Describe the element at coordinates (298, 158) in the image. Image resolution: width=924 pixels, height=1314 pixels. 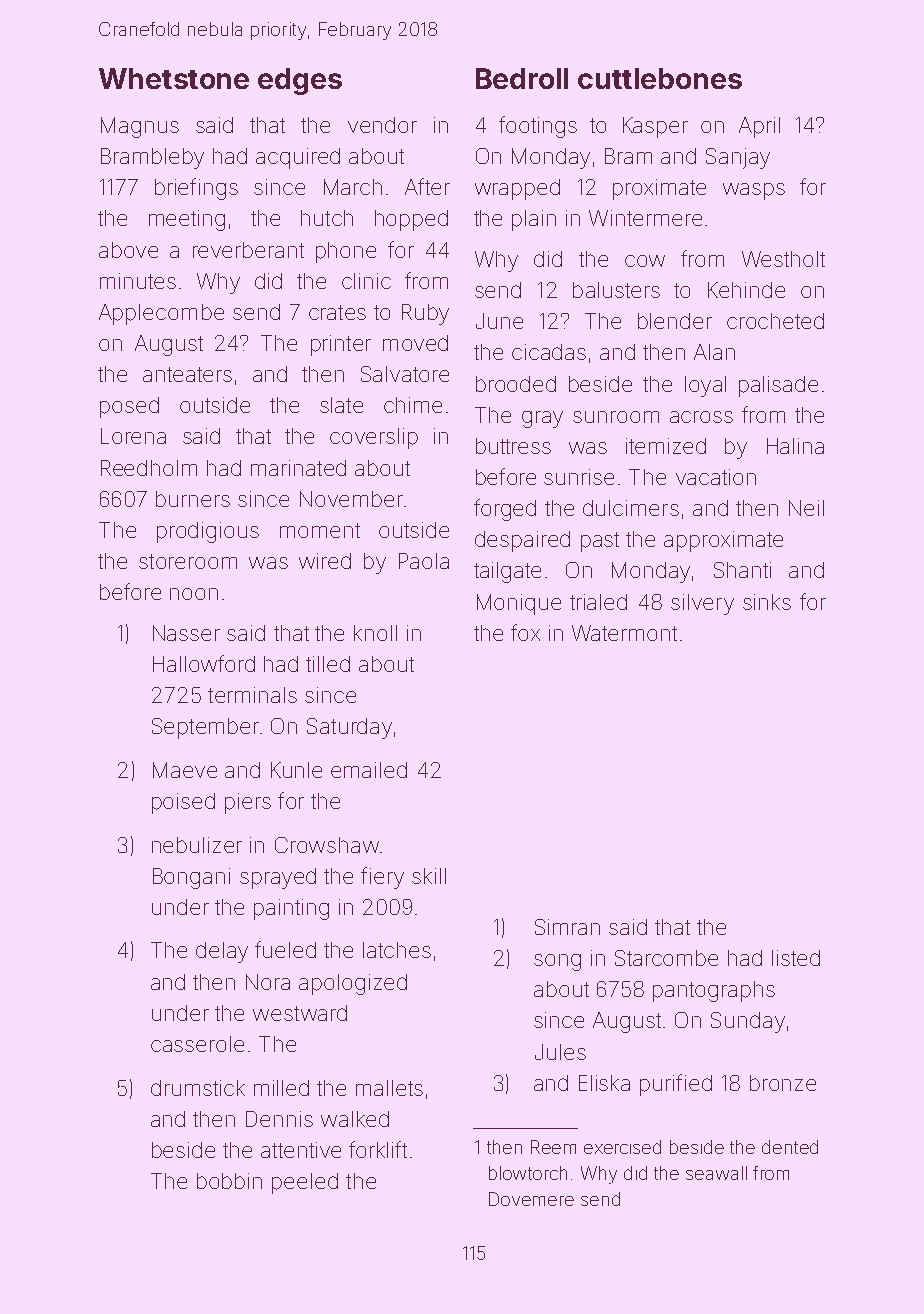
I see `acquired` at that location.
